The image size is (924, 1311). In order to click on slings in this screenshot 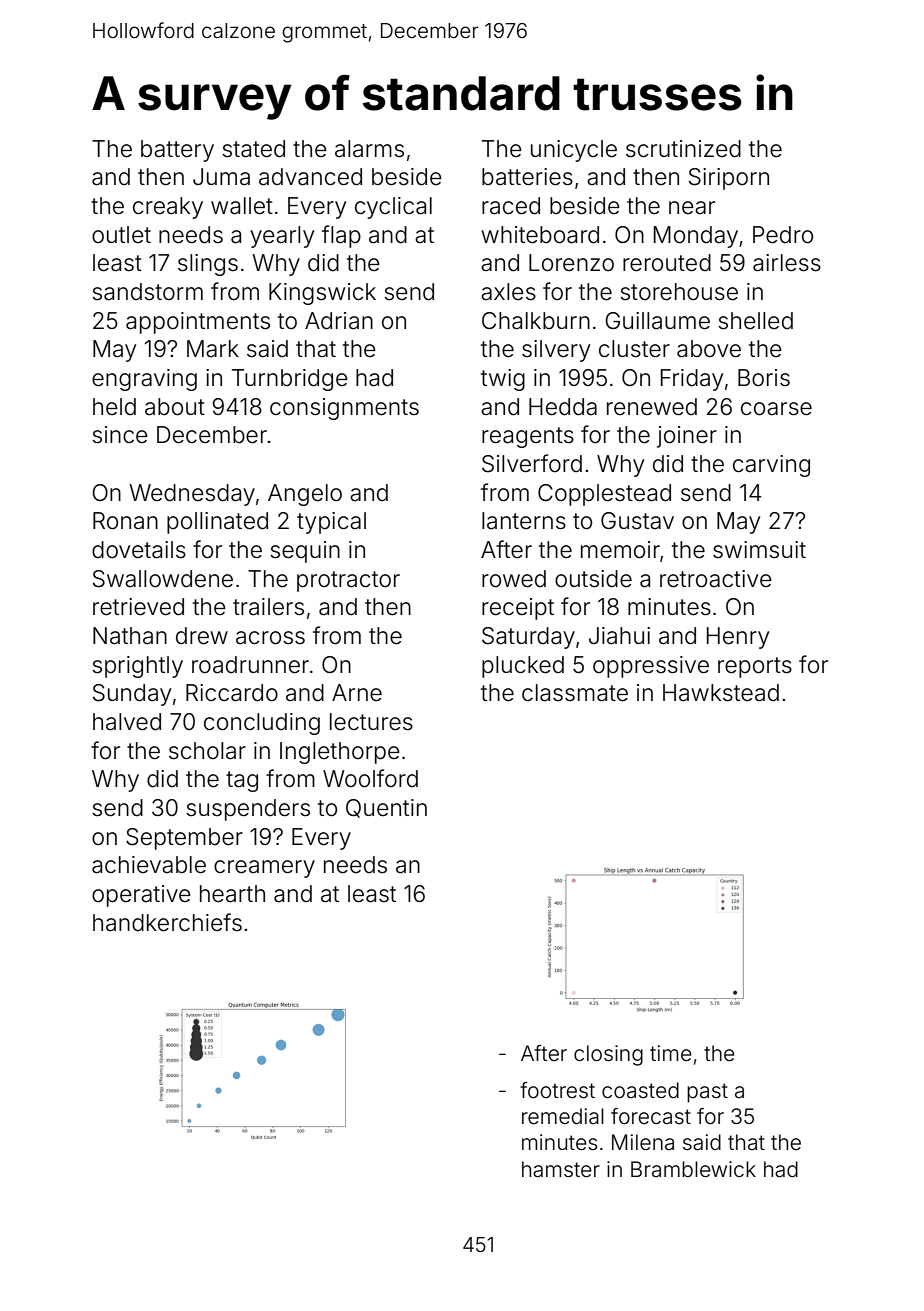, I will do `click(208, 265)`.
